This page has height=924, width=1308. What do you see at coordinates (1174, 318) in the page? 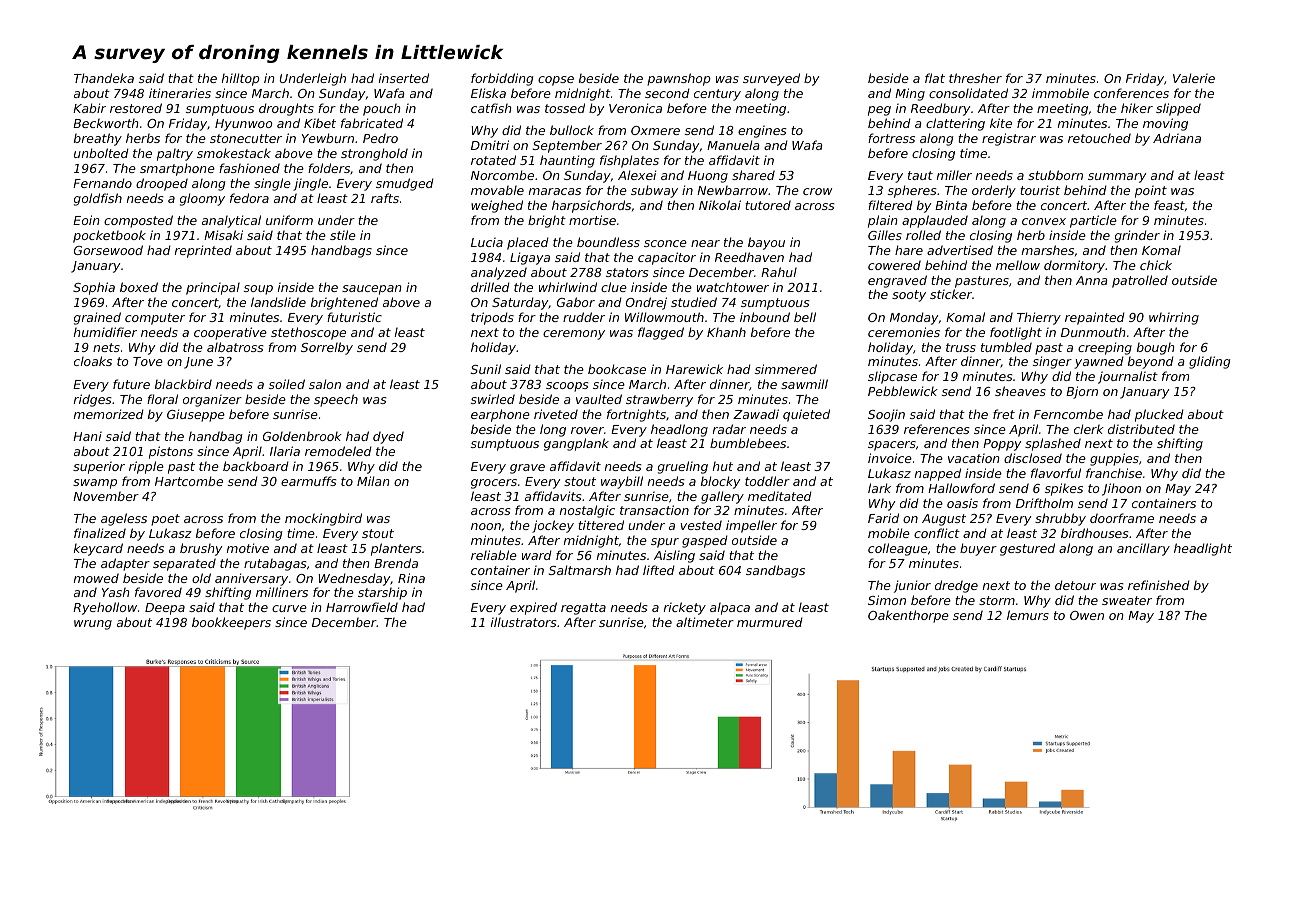
I see `whirring` at bounding box center [1174, 318].
